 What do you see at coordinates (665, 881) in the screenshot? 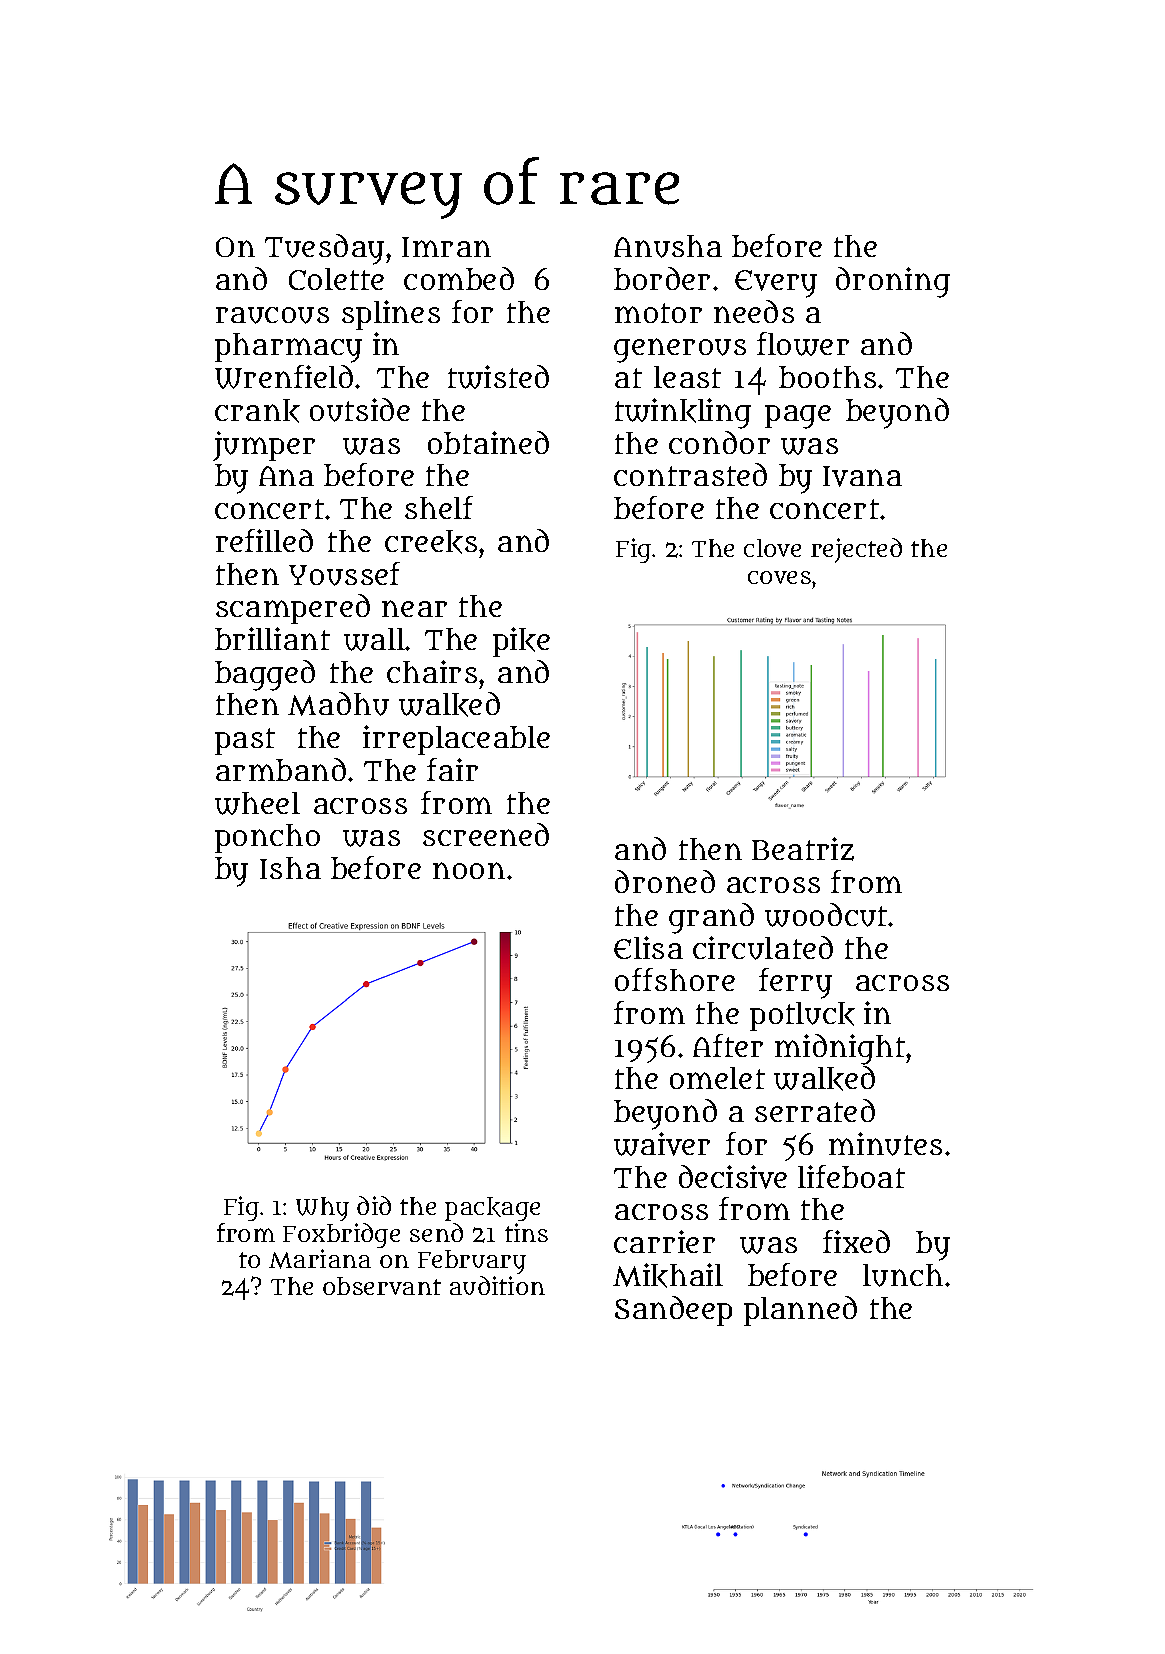
I see `droned` at bounding box center [665, 881].
